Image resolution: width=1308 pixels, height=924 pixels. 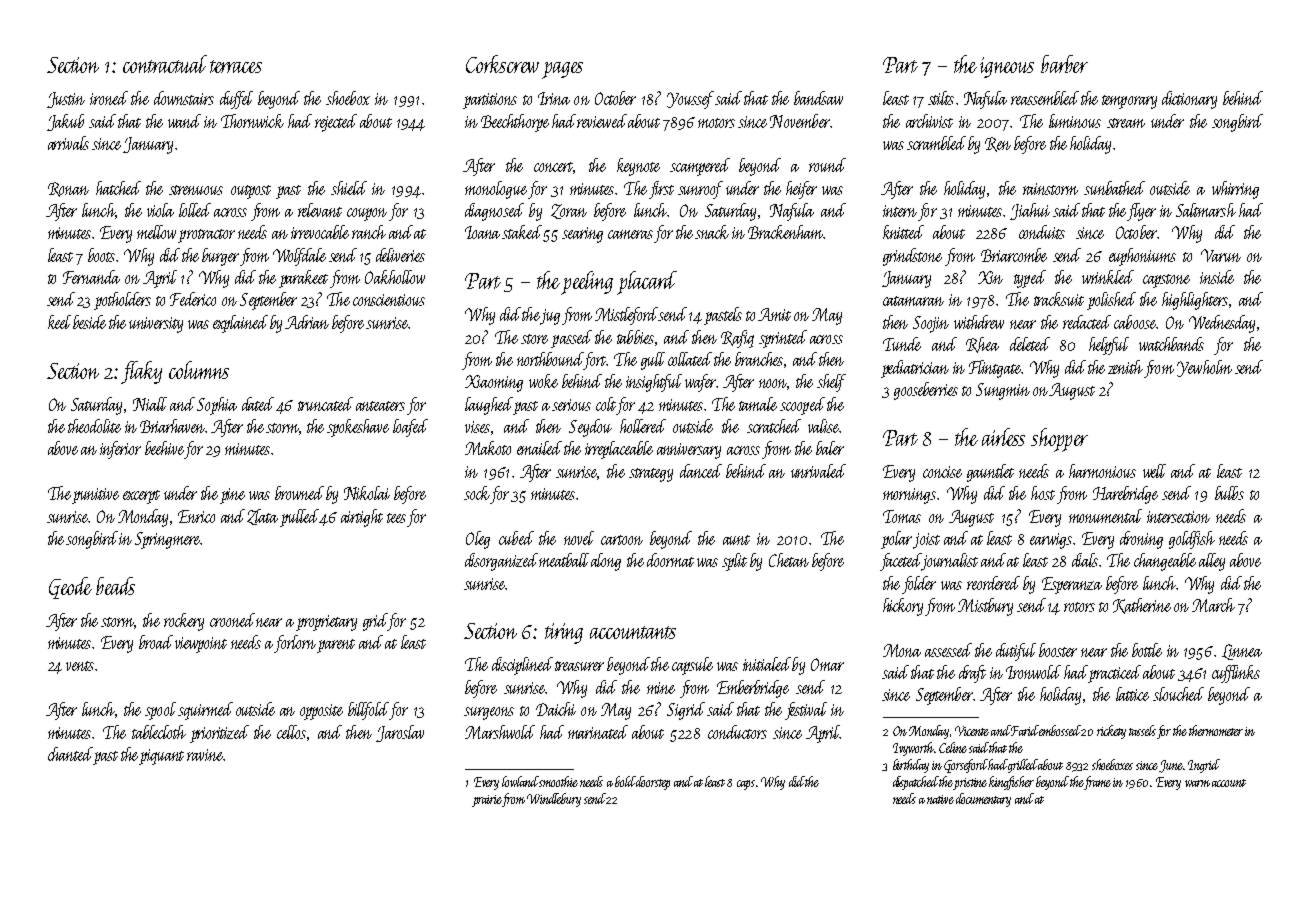 I want to click on shopper, so click(x=1059, y=440).
